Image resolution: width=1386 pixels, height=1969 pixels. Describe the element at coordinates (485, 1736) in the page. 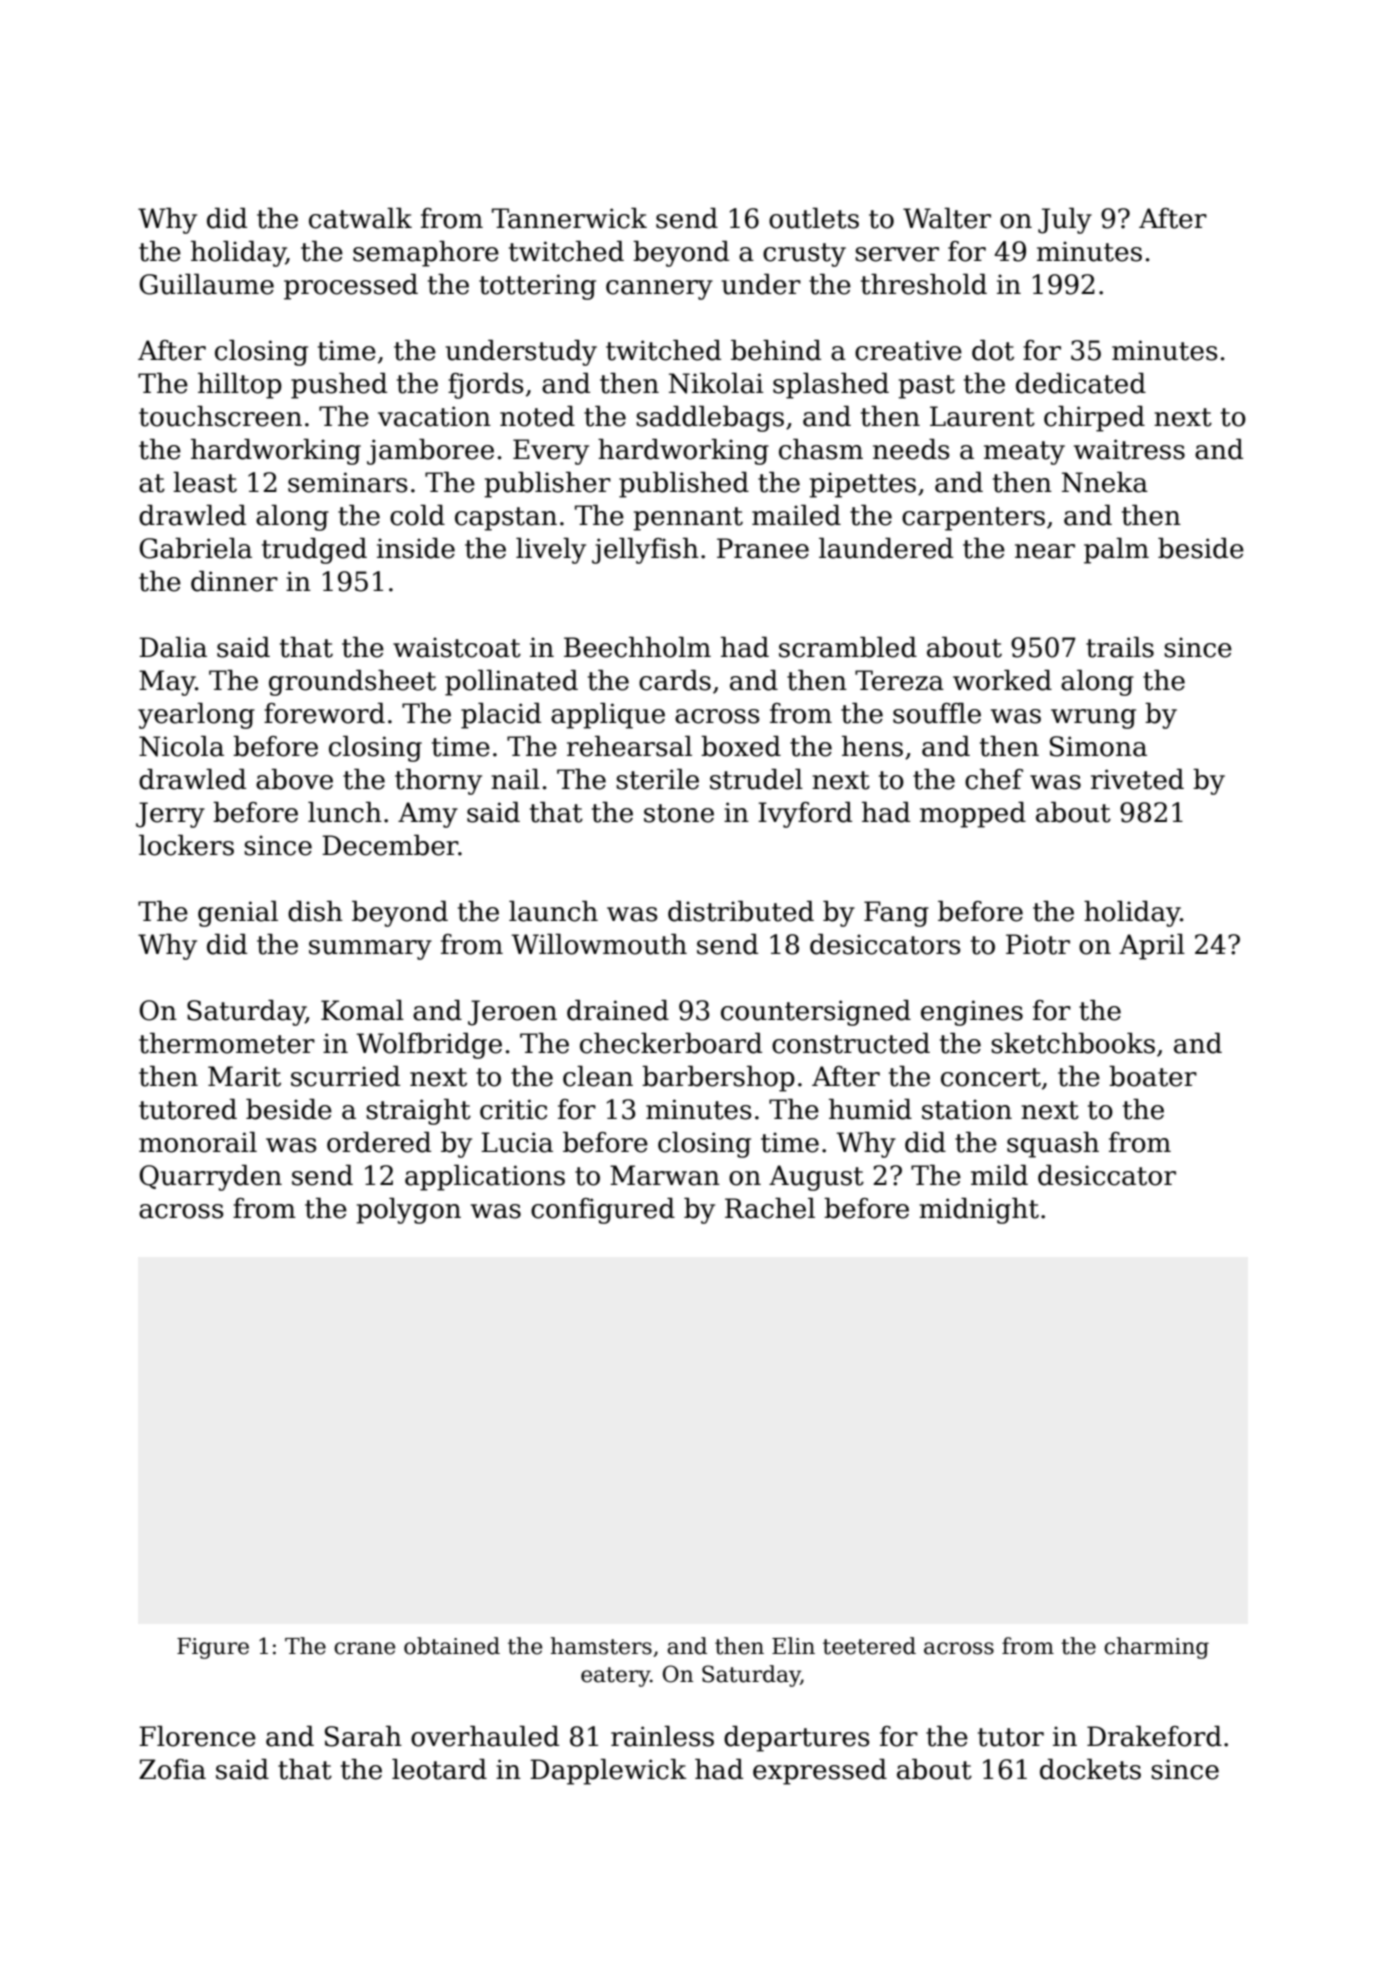

I see `overhauled` at that location.
